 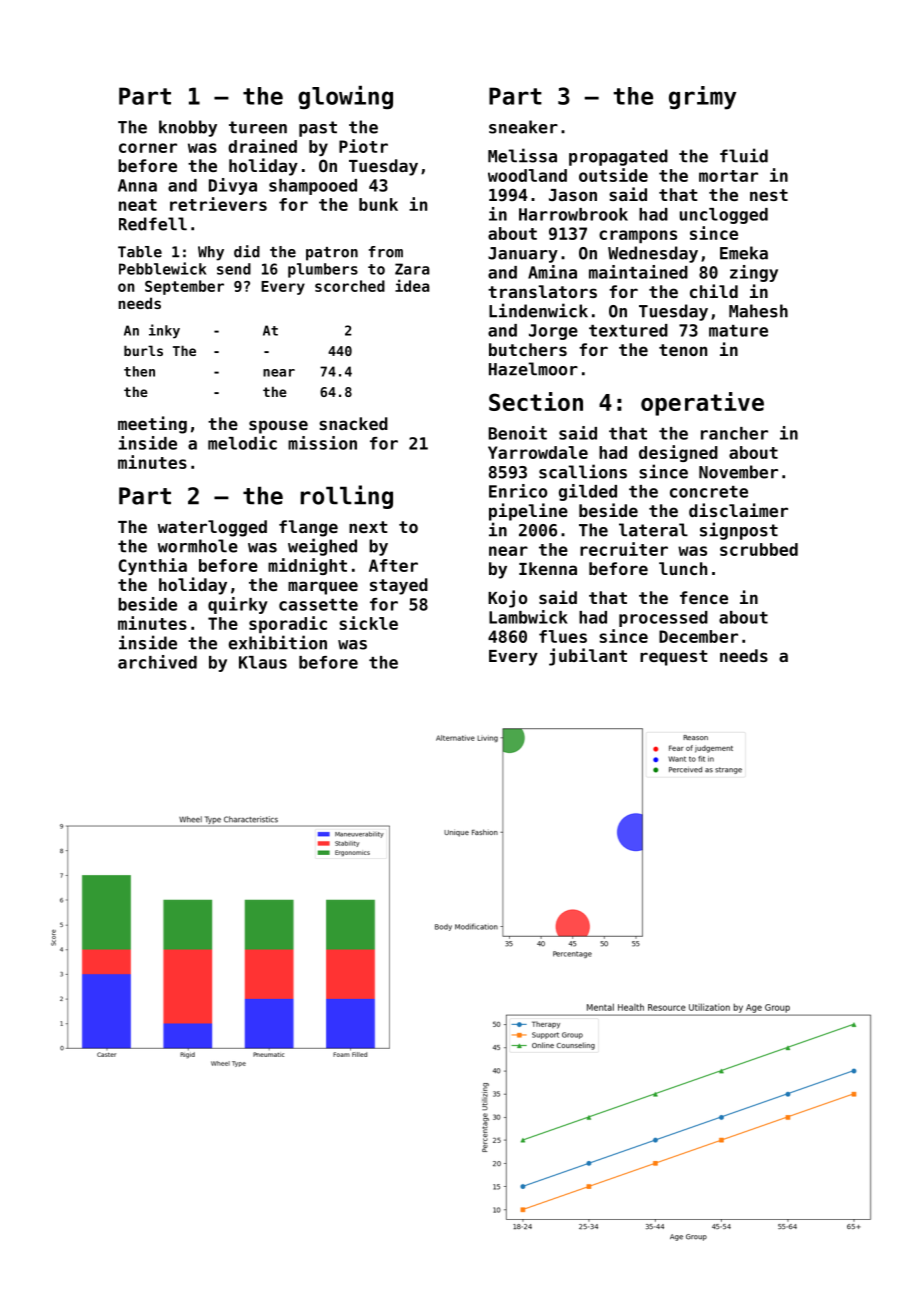 What do you see at coordinates (573, 195) in the document?
I see `Jason` at bounding box center [573, 195].
